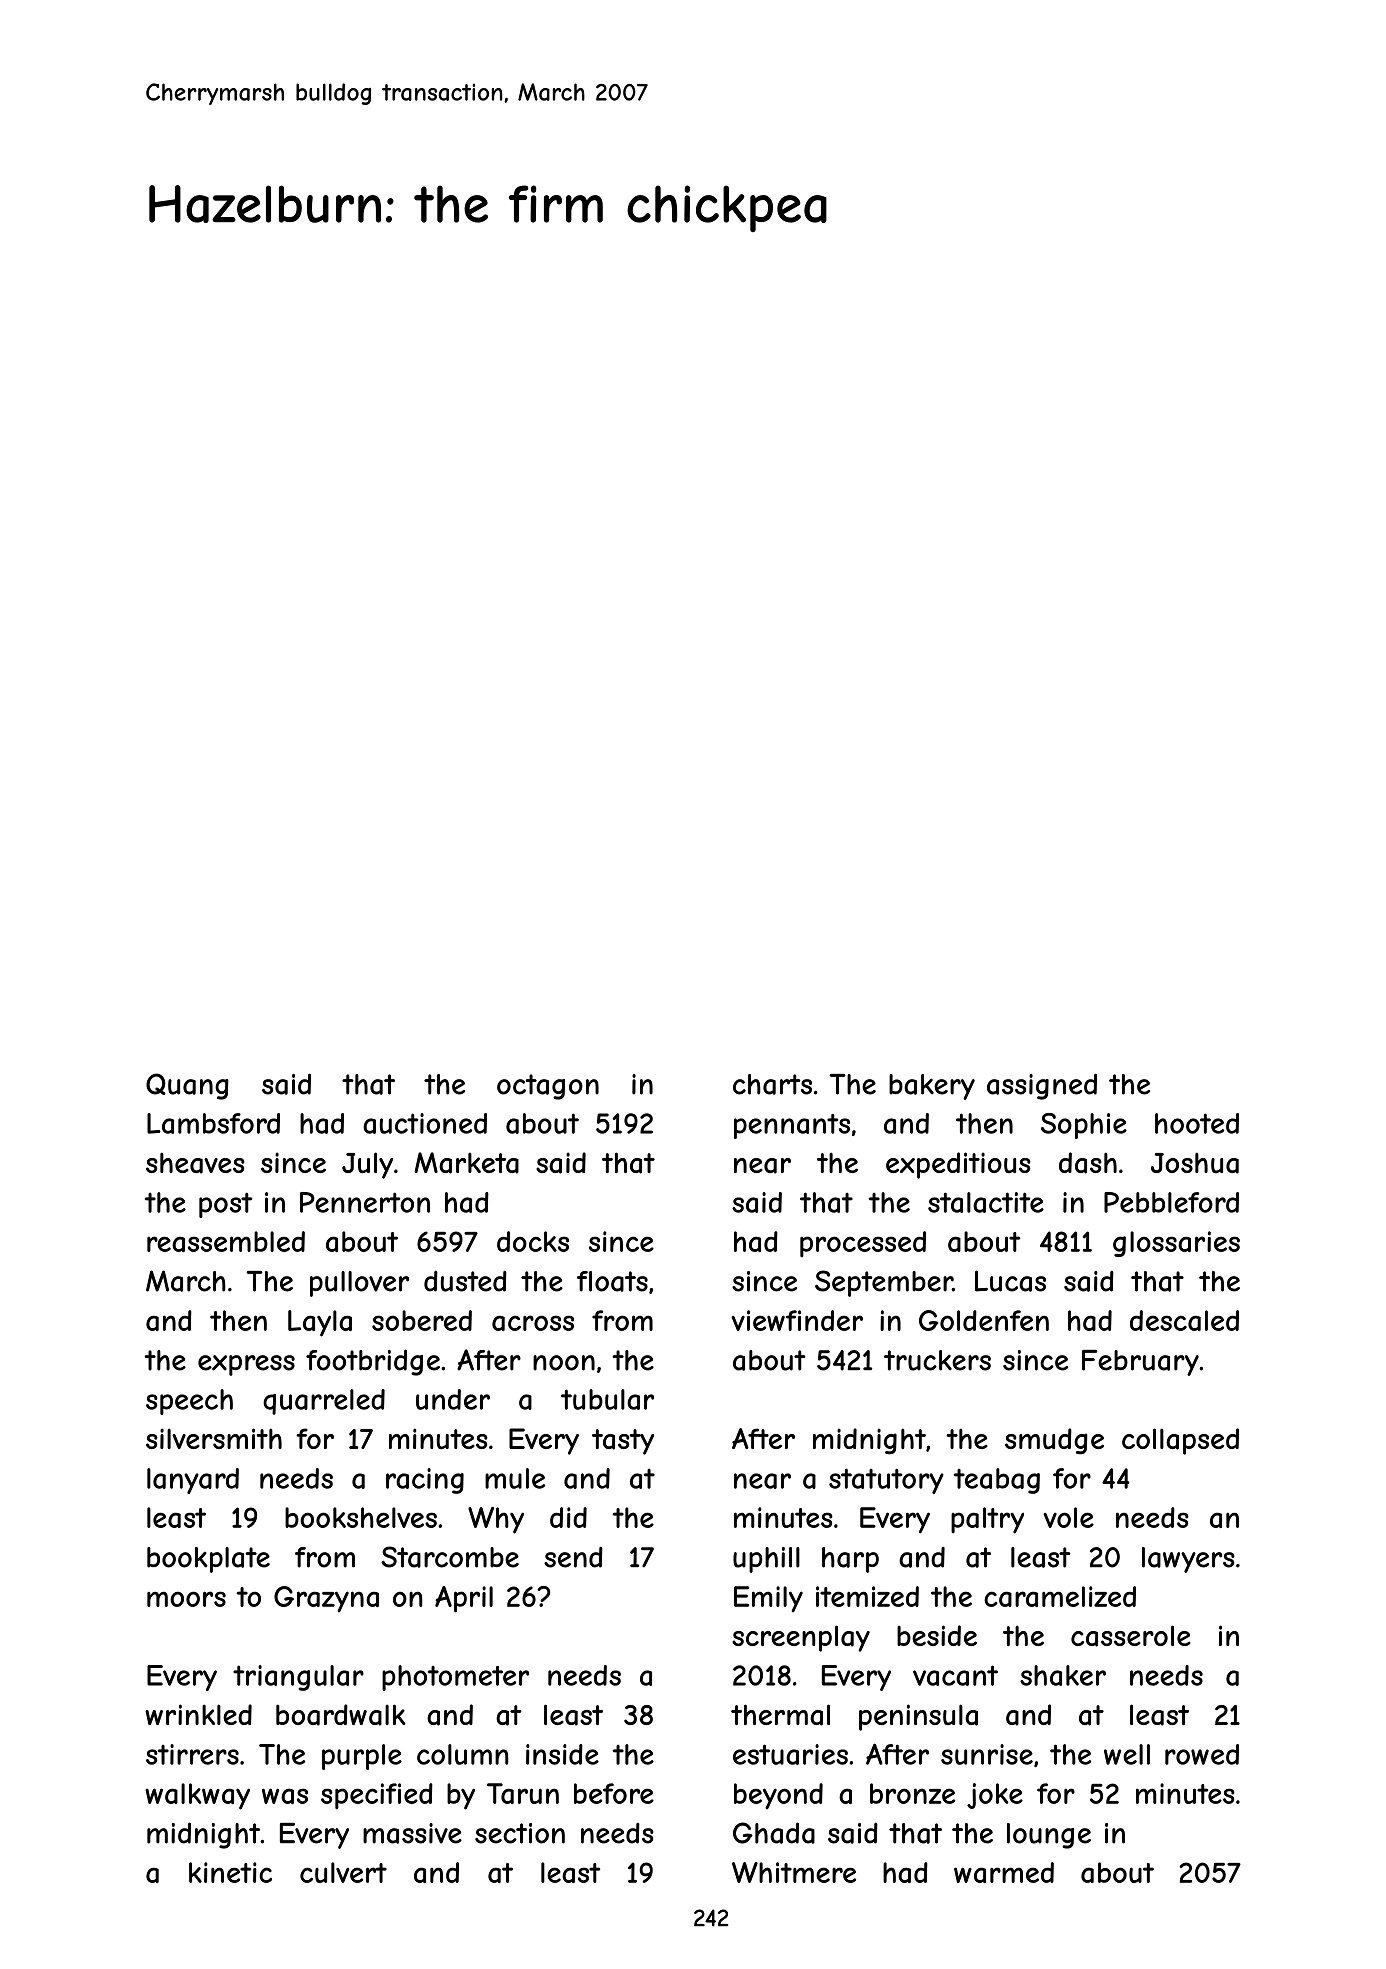  What do you see at coordinates (373, 1362) in the screenshot?
I see `footbridge` at bounding box center [373, 1362].
